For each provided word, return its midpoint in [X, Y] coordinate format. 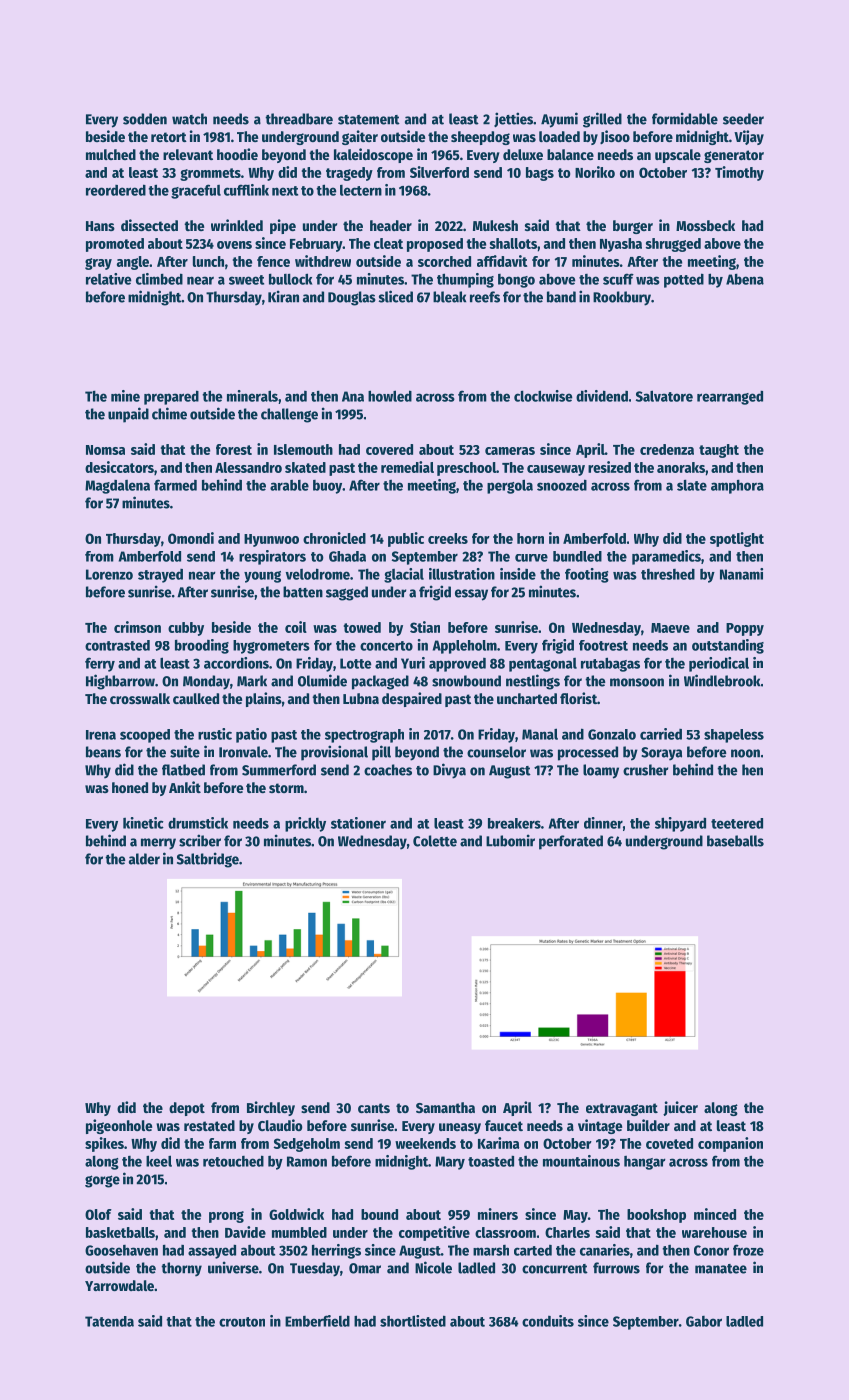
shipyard [680, 824]
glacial [404, 575]
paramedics [666, 557]
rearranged [730, 398]
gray [98, 264]
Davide [245, 1232]
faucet [504, 1125]
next [285, 191]
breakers [514, 823]
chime [169, 413]
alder [144, 859]
